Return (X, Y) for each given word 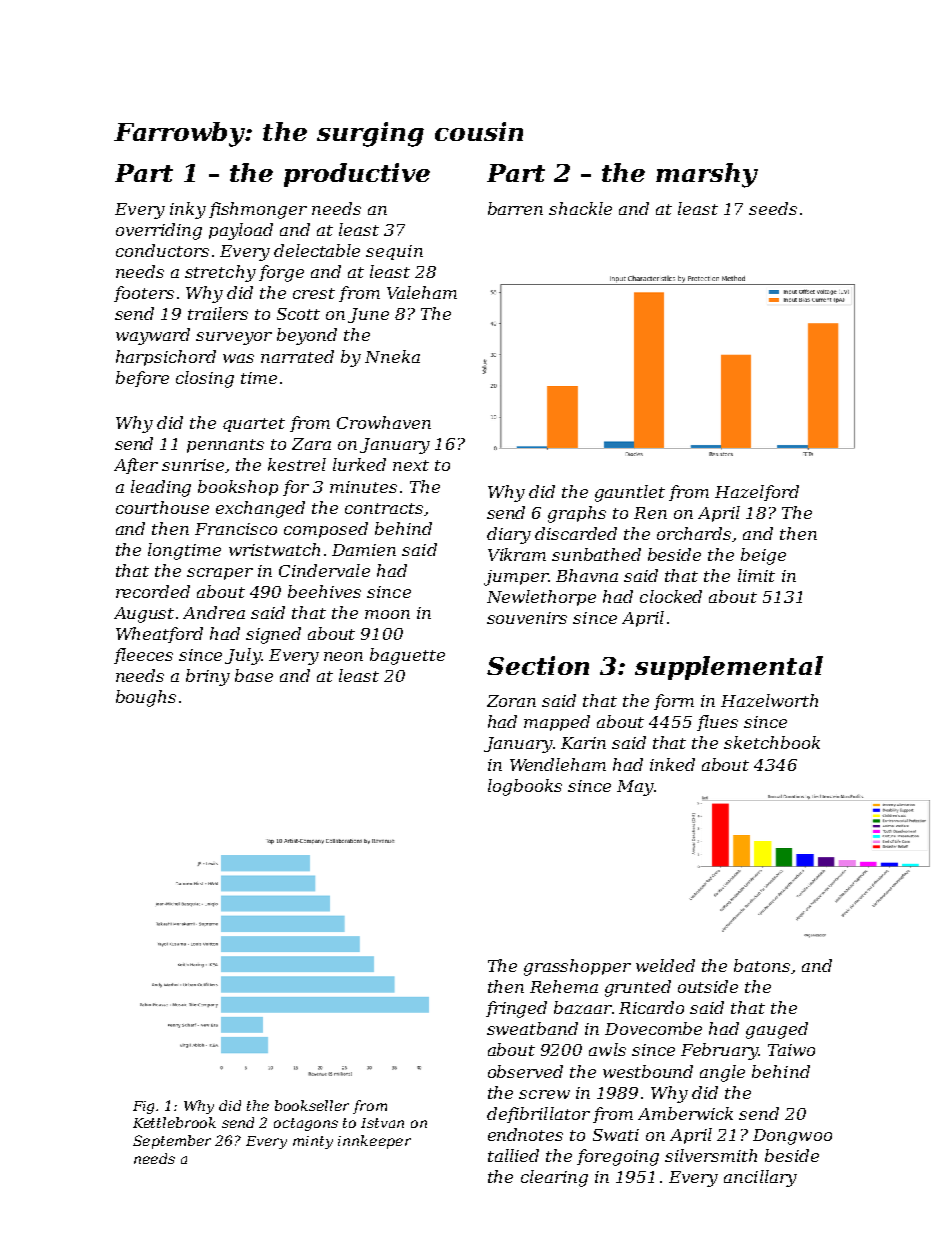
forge (281, 273)
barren (515, 208)
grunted (638, 988)
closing (205, 379)
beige (763, 556)
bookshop (238, 488)
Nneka (392, 356)
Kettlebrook (174, 1122)
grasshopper (577, 967)
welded (665, 965)
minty (313, 1142)
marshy (707, 175)
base (254, 675)
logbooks (525, 787)
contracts (384, 508)
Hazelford (757, 493)
